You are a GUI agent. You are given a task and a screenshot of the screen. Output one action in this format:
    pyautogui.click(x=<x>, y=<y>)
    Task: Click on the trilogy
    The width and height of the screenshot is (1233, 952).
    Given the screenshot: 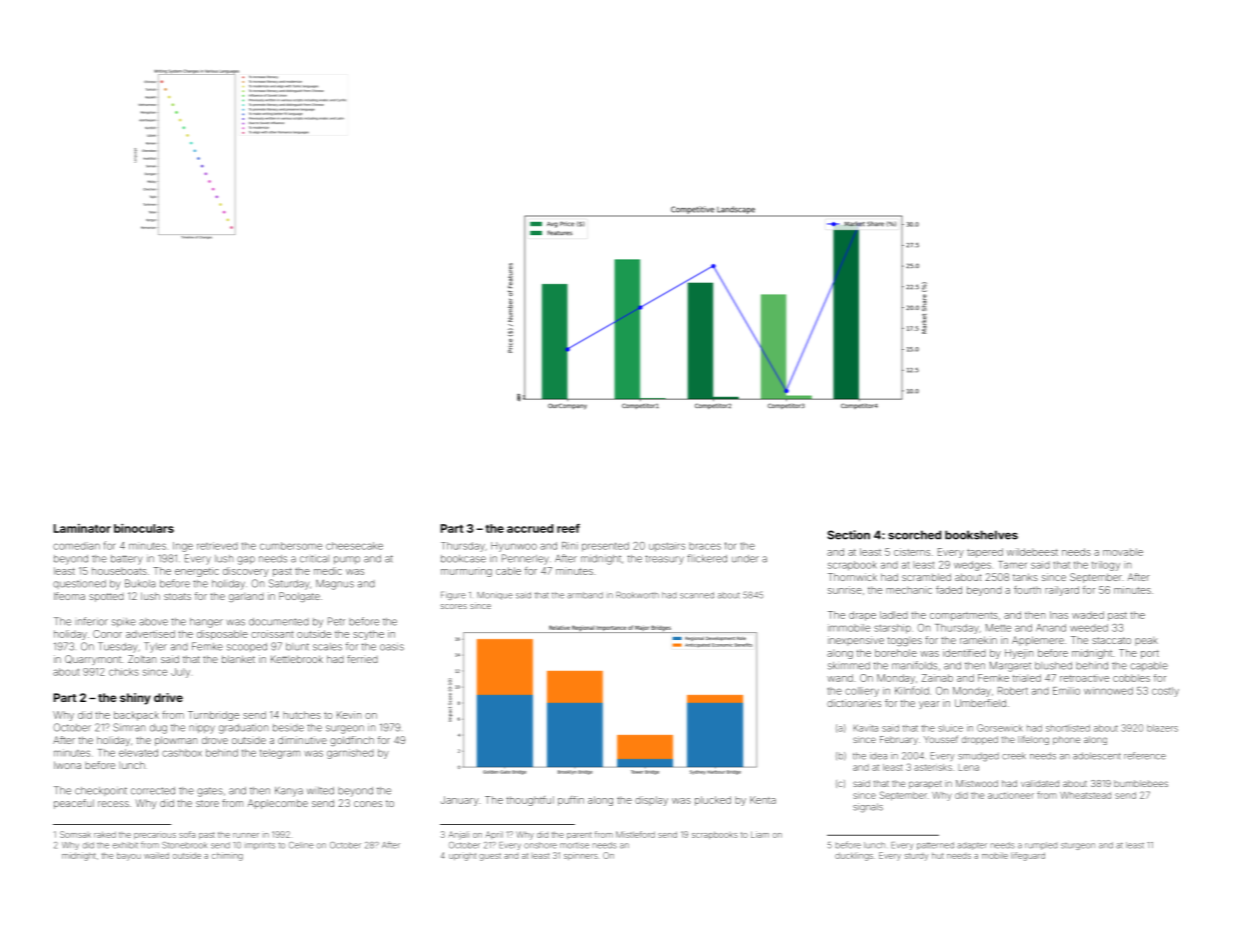 What is the action you would take?
    pyautogui.click(x=1106, y=566)
